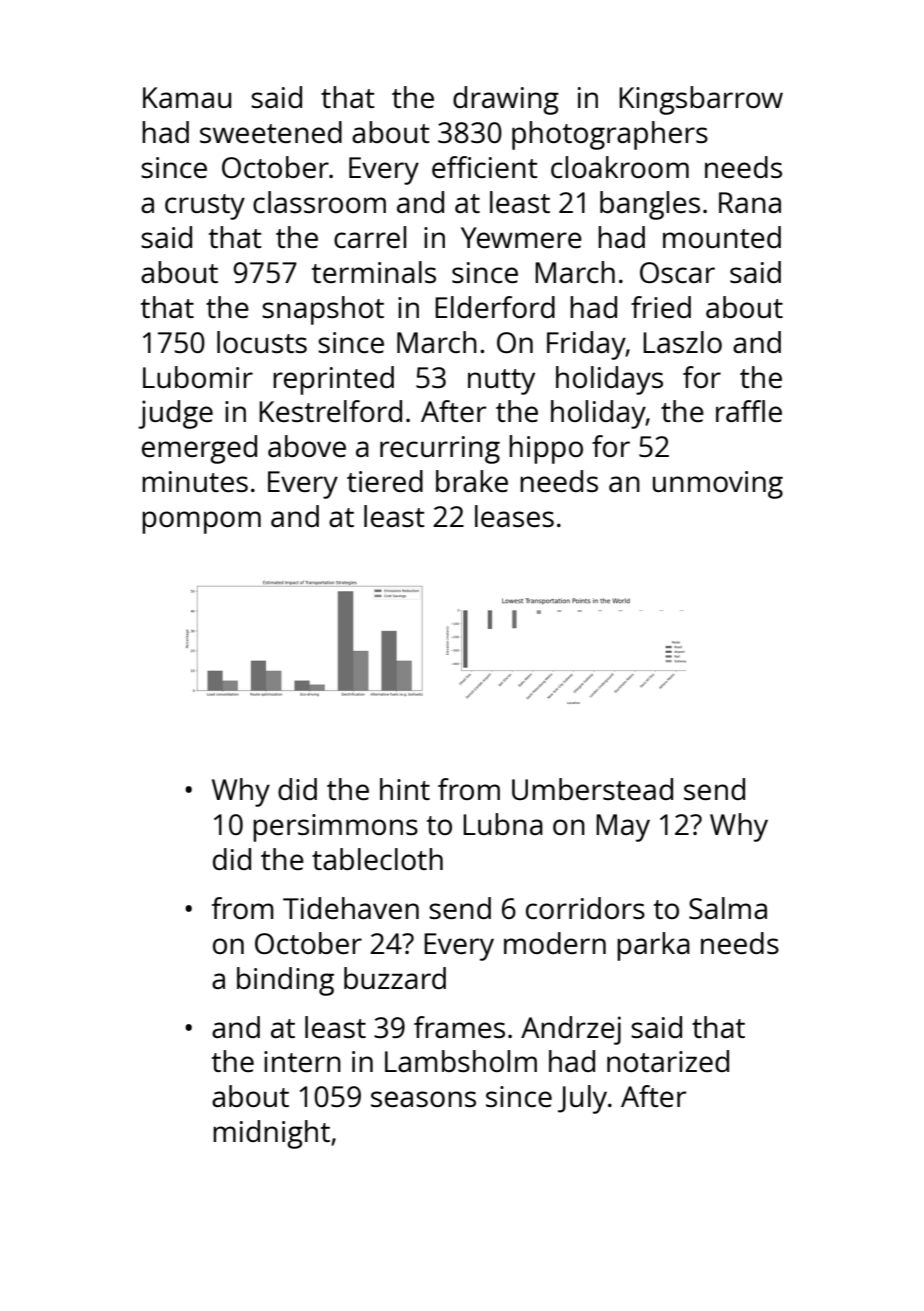 The height and width of the screenshot is (1311, 924). I want to click on Rana, so click(750, 202).
